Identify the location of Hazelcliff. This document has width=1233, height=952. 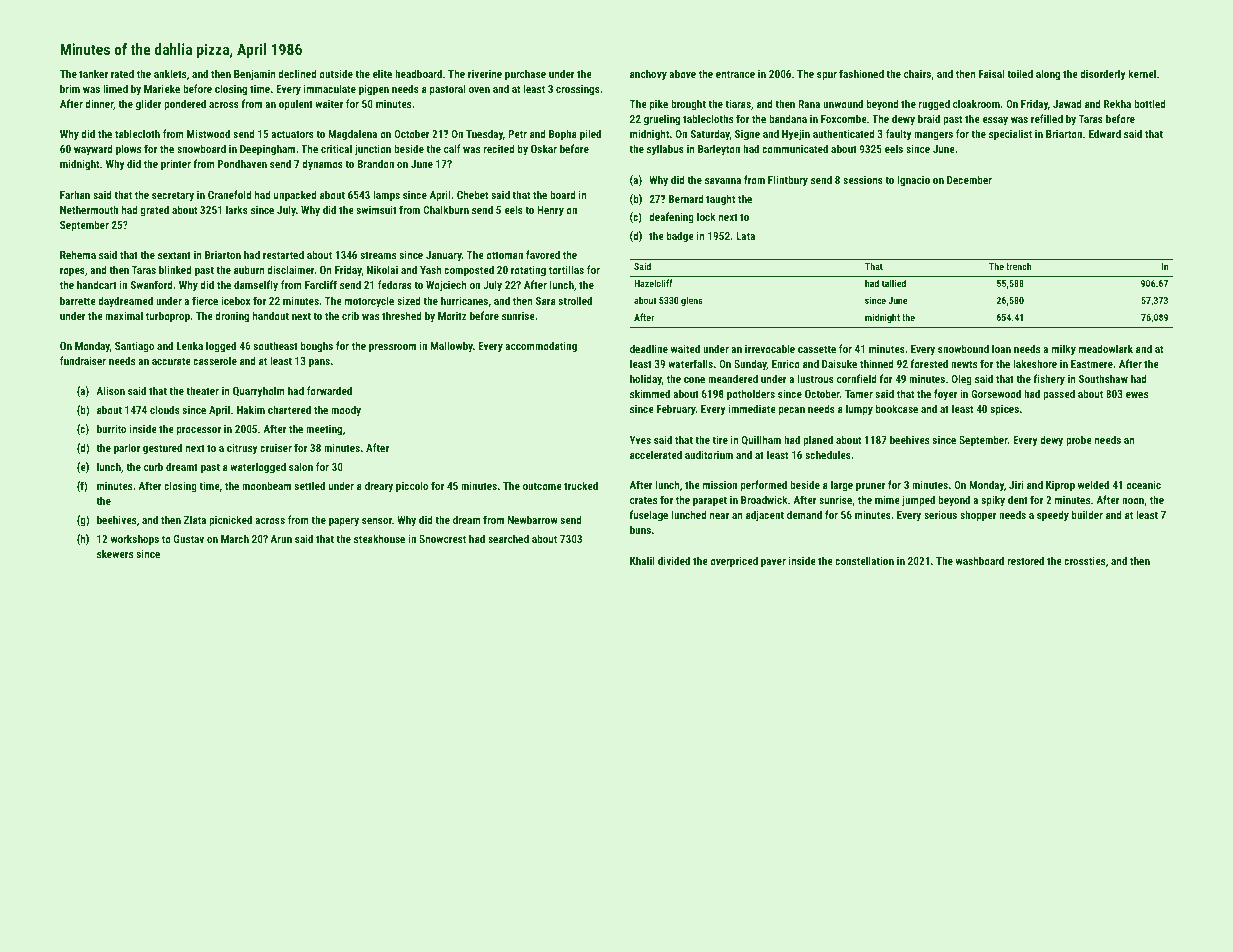
(653, 283).
